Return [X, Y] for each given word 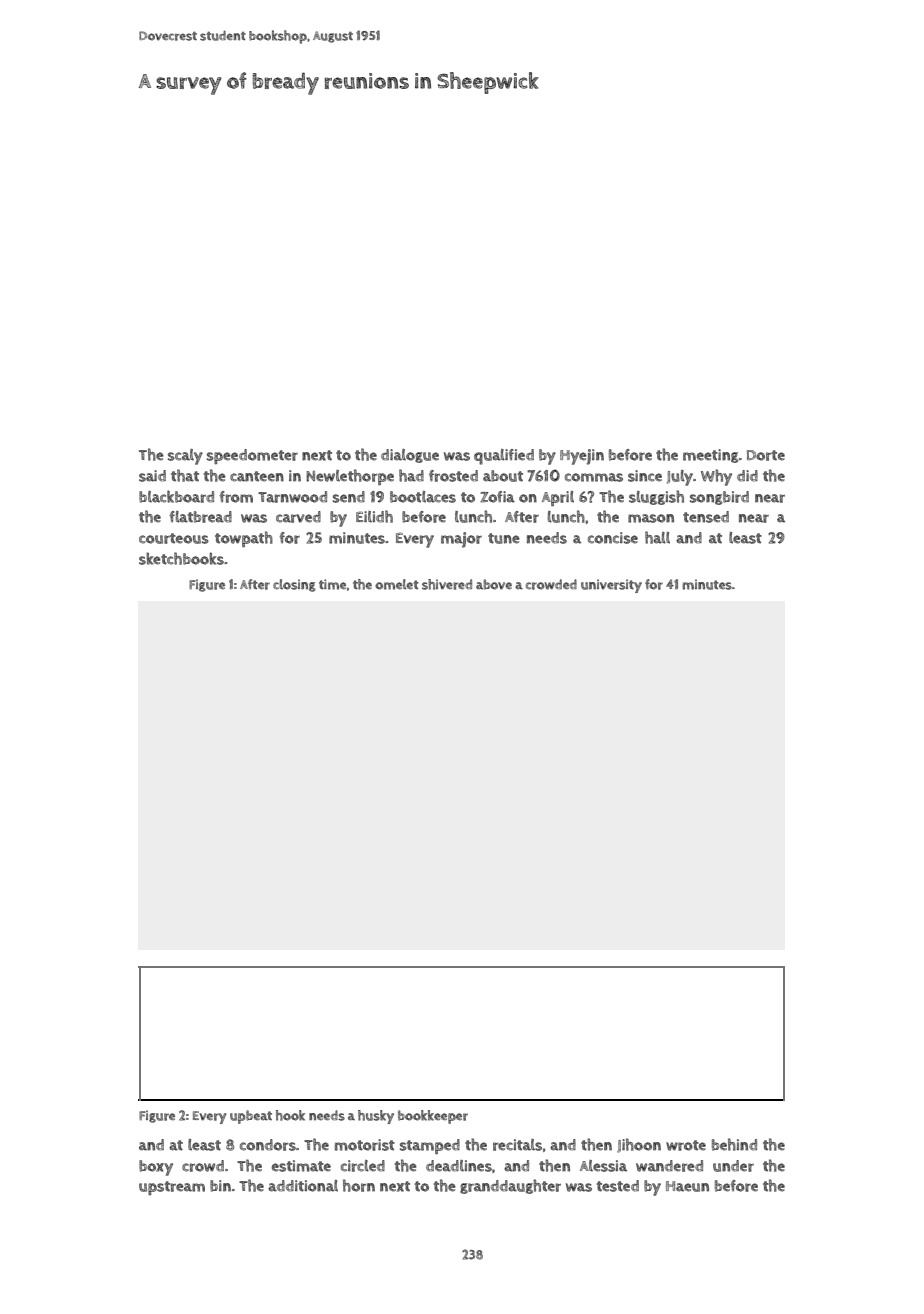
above [494, 584]
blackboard [176, 496]
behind [734, 1144]
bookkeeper [433, 1117]
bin [220, 1186]
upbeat [251, 1117]
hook [290, 1115]
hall [657, 537]
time [332, 584]
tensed [706, 517]
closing [294, 585]
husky [376, 1117]
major [461, 540]
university [611, 586]
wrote [686, 1145]
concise [613, 538]
